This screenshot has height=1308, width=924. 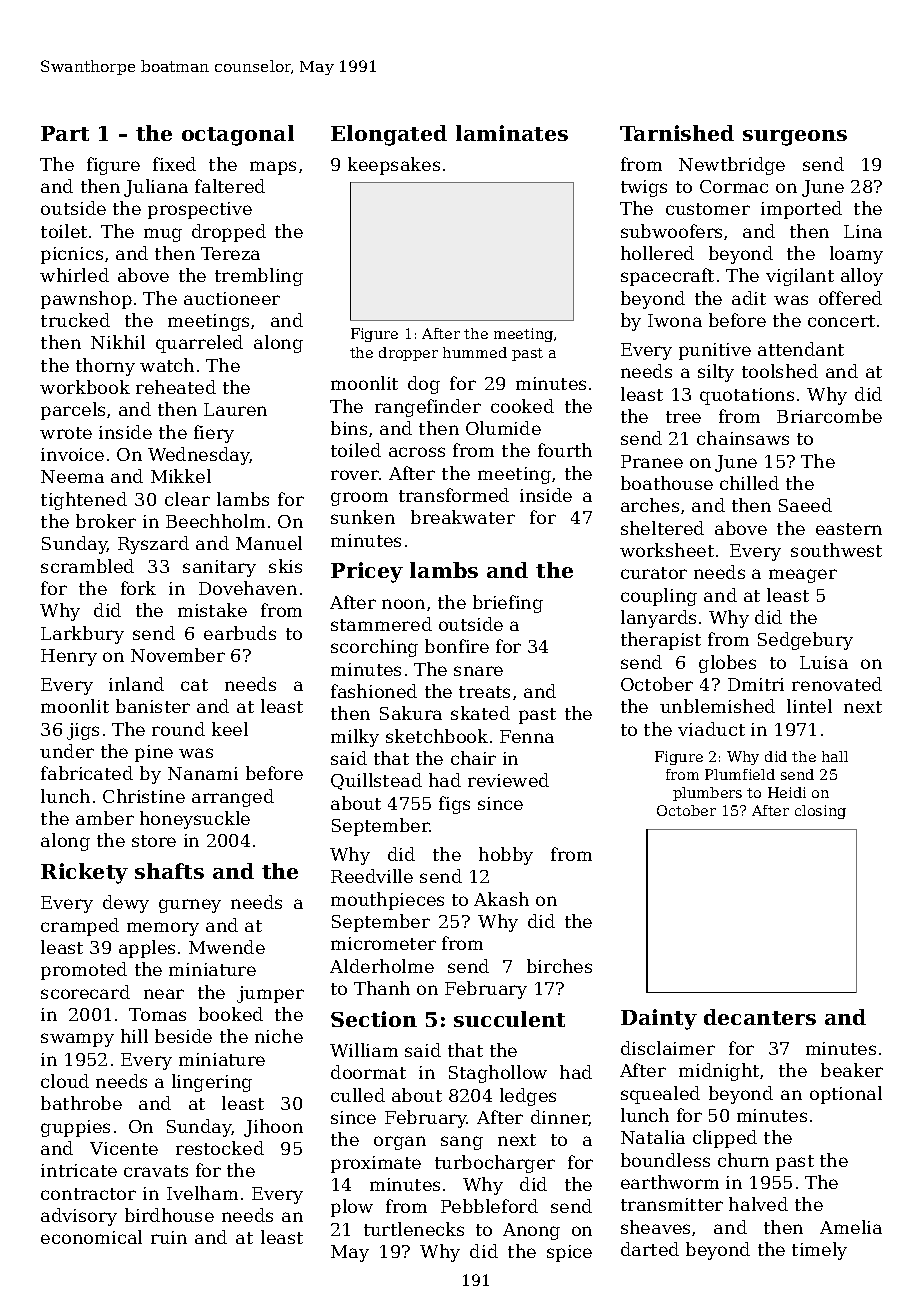 What do you see at coordinates (232, 298) in the screenshot?
I see `auctioneer` at bounding box center [232, 298].
